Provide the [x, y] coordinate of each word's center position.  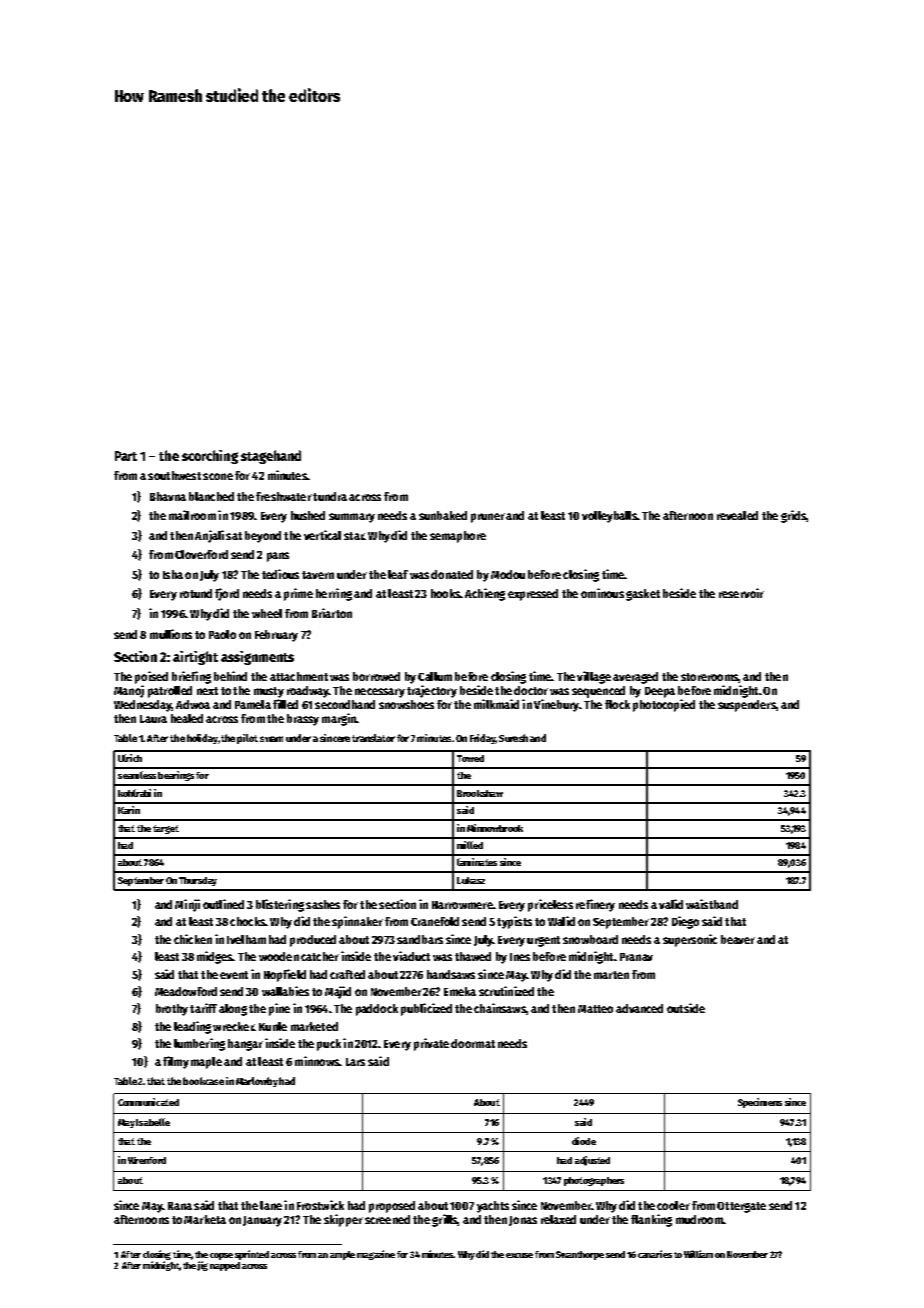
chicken [193, 939]
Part [126, 456]
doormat [473, 1043]
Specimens [760, 1103]
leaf [398, 574]
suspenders [747, 706]
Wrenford [147, 1160]
